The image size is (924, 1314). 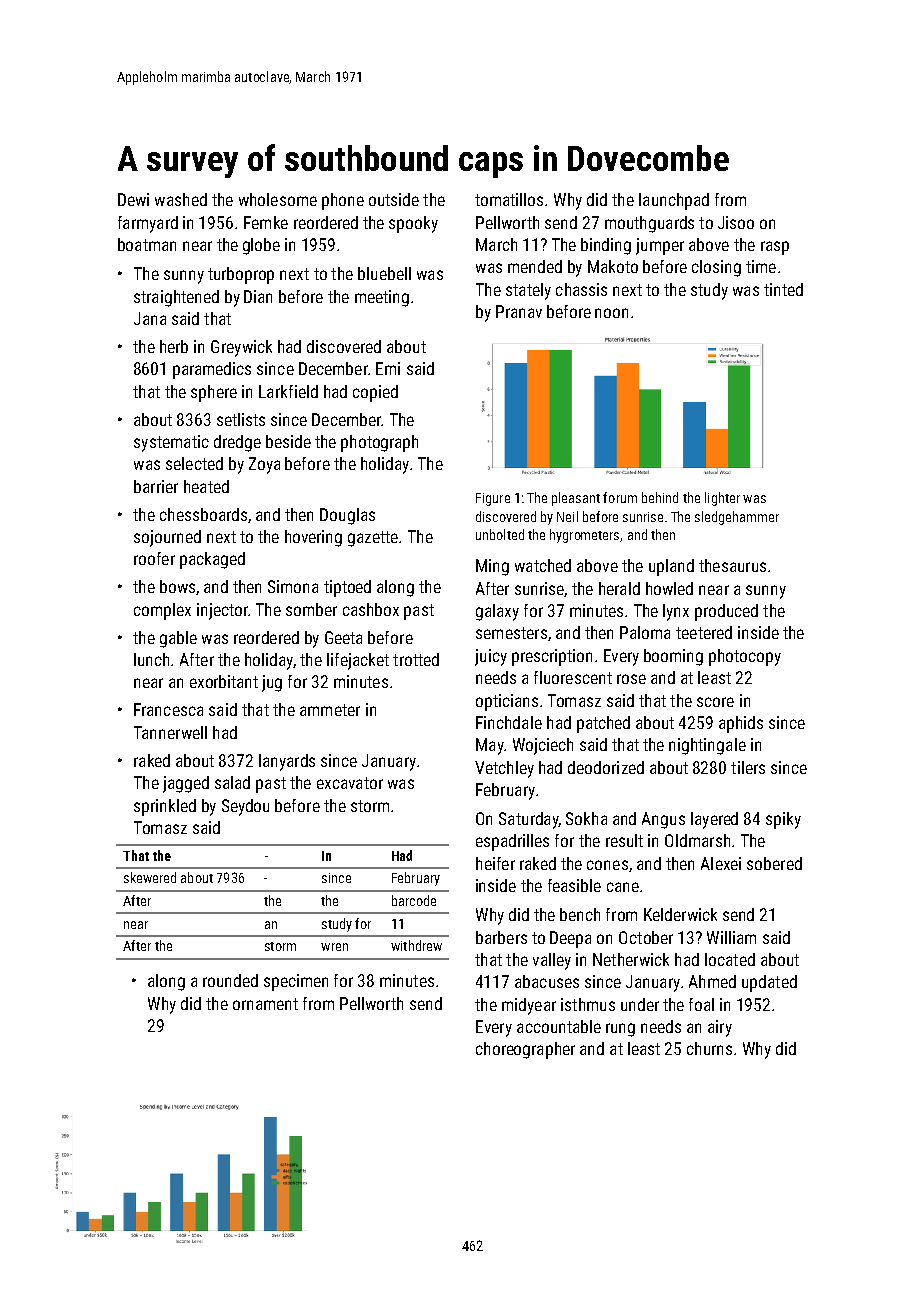 What do you see at coordinates (384, 273) in the image?
I see `bluebell` at bounding box center [384, 273].
